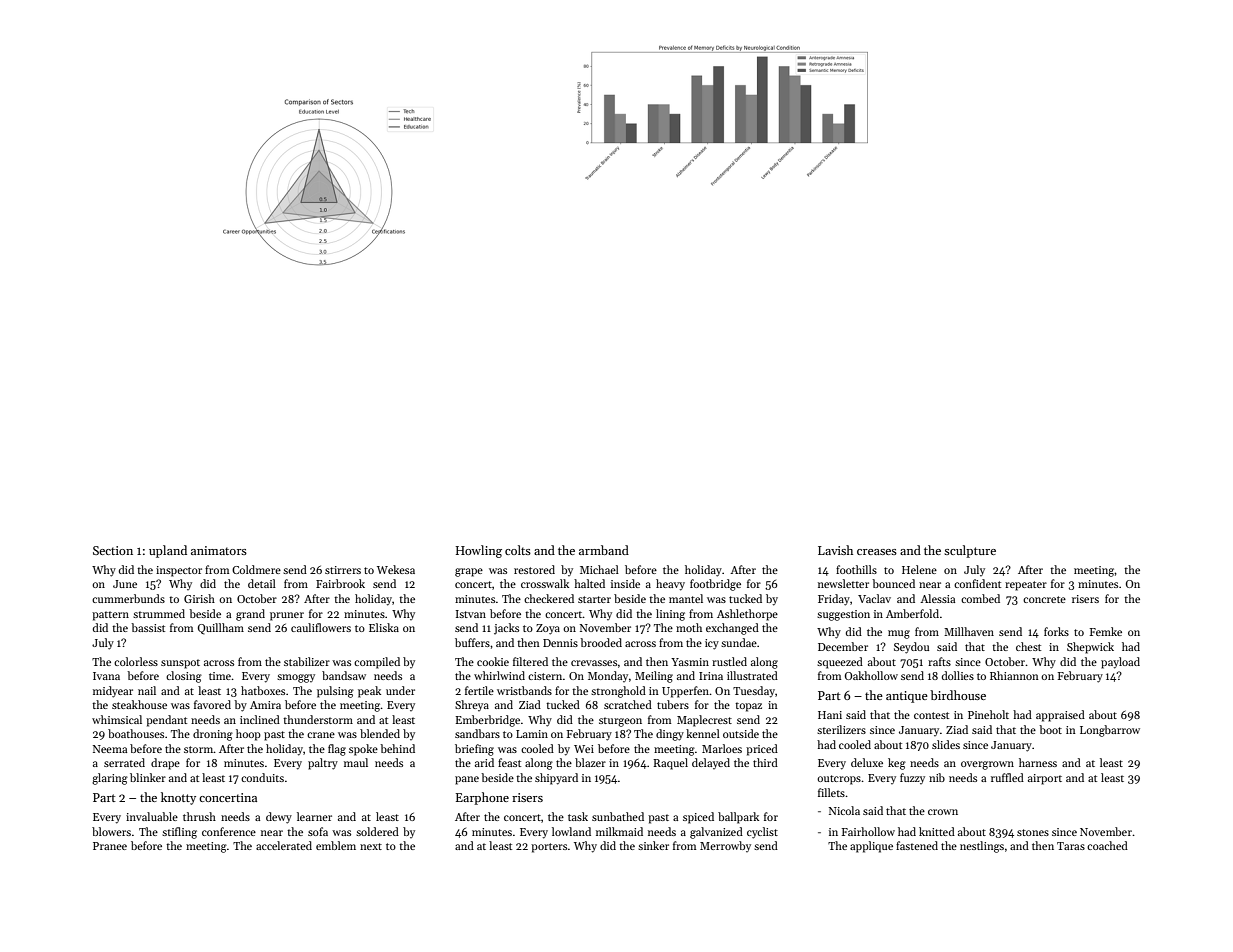 The width and height of the screenshot is (1233, 952). I want to click on concrete, so click(1044, 599).
